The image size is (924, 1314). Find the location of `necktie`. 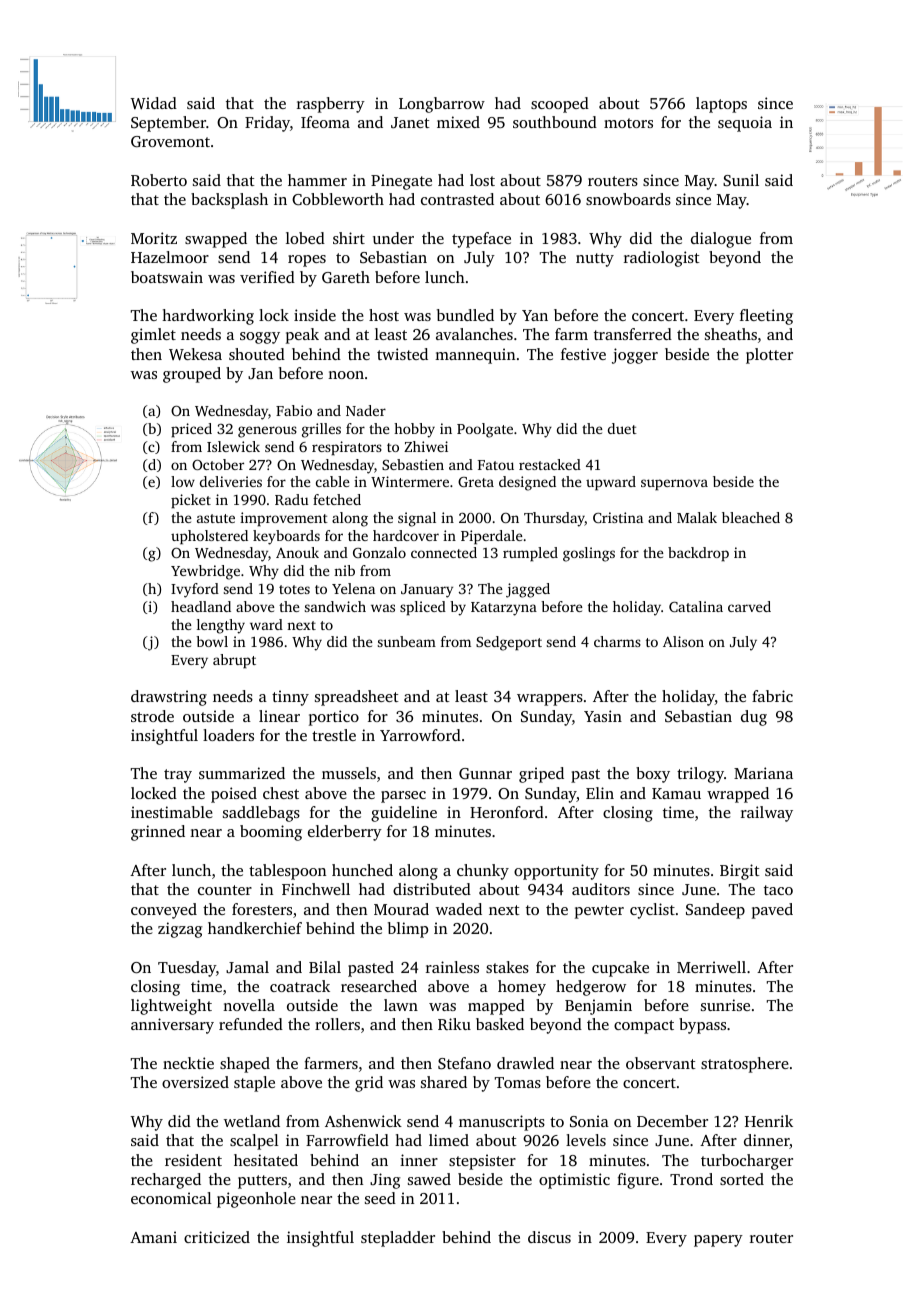

necktie is located at coordinates (188, 1063).
